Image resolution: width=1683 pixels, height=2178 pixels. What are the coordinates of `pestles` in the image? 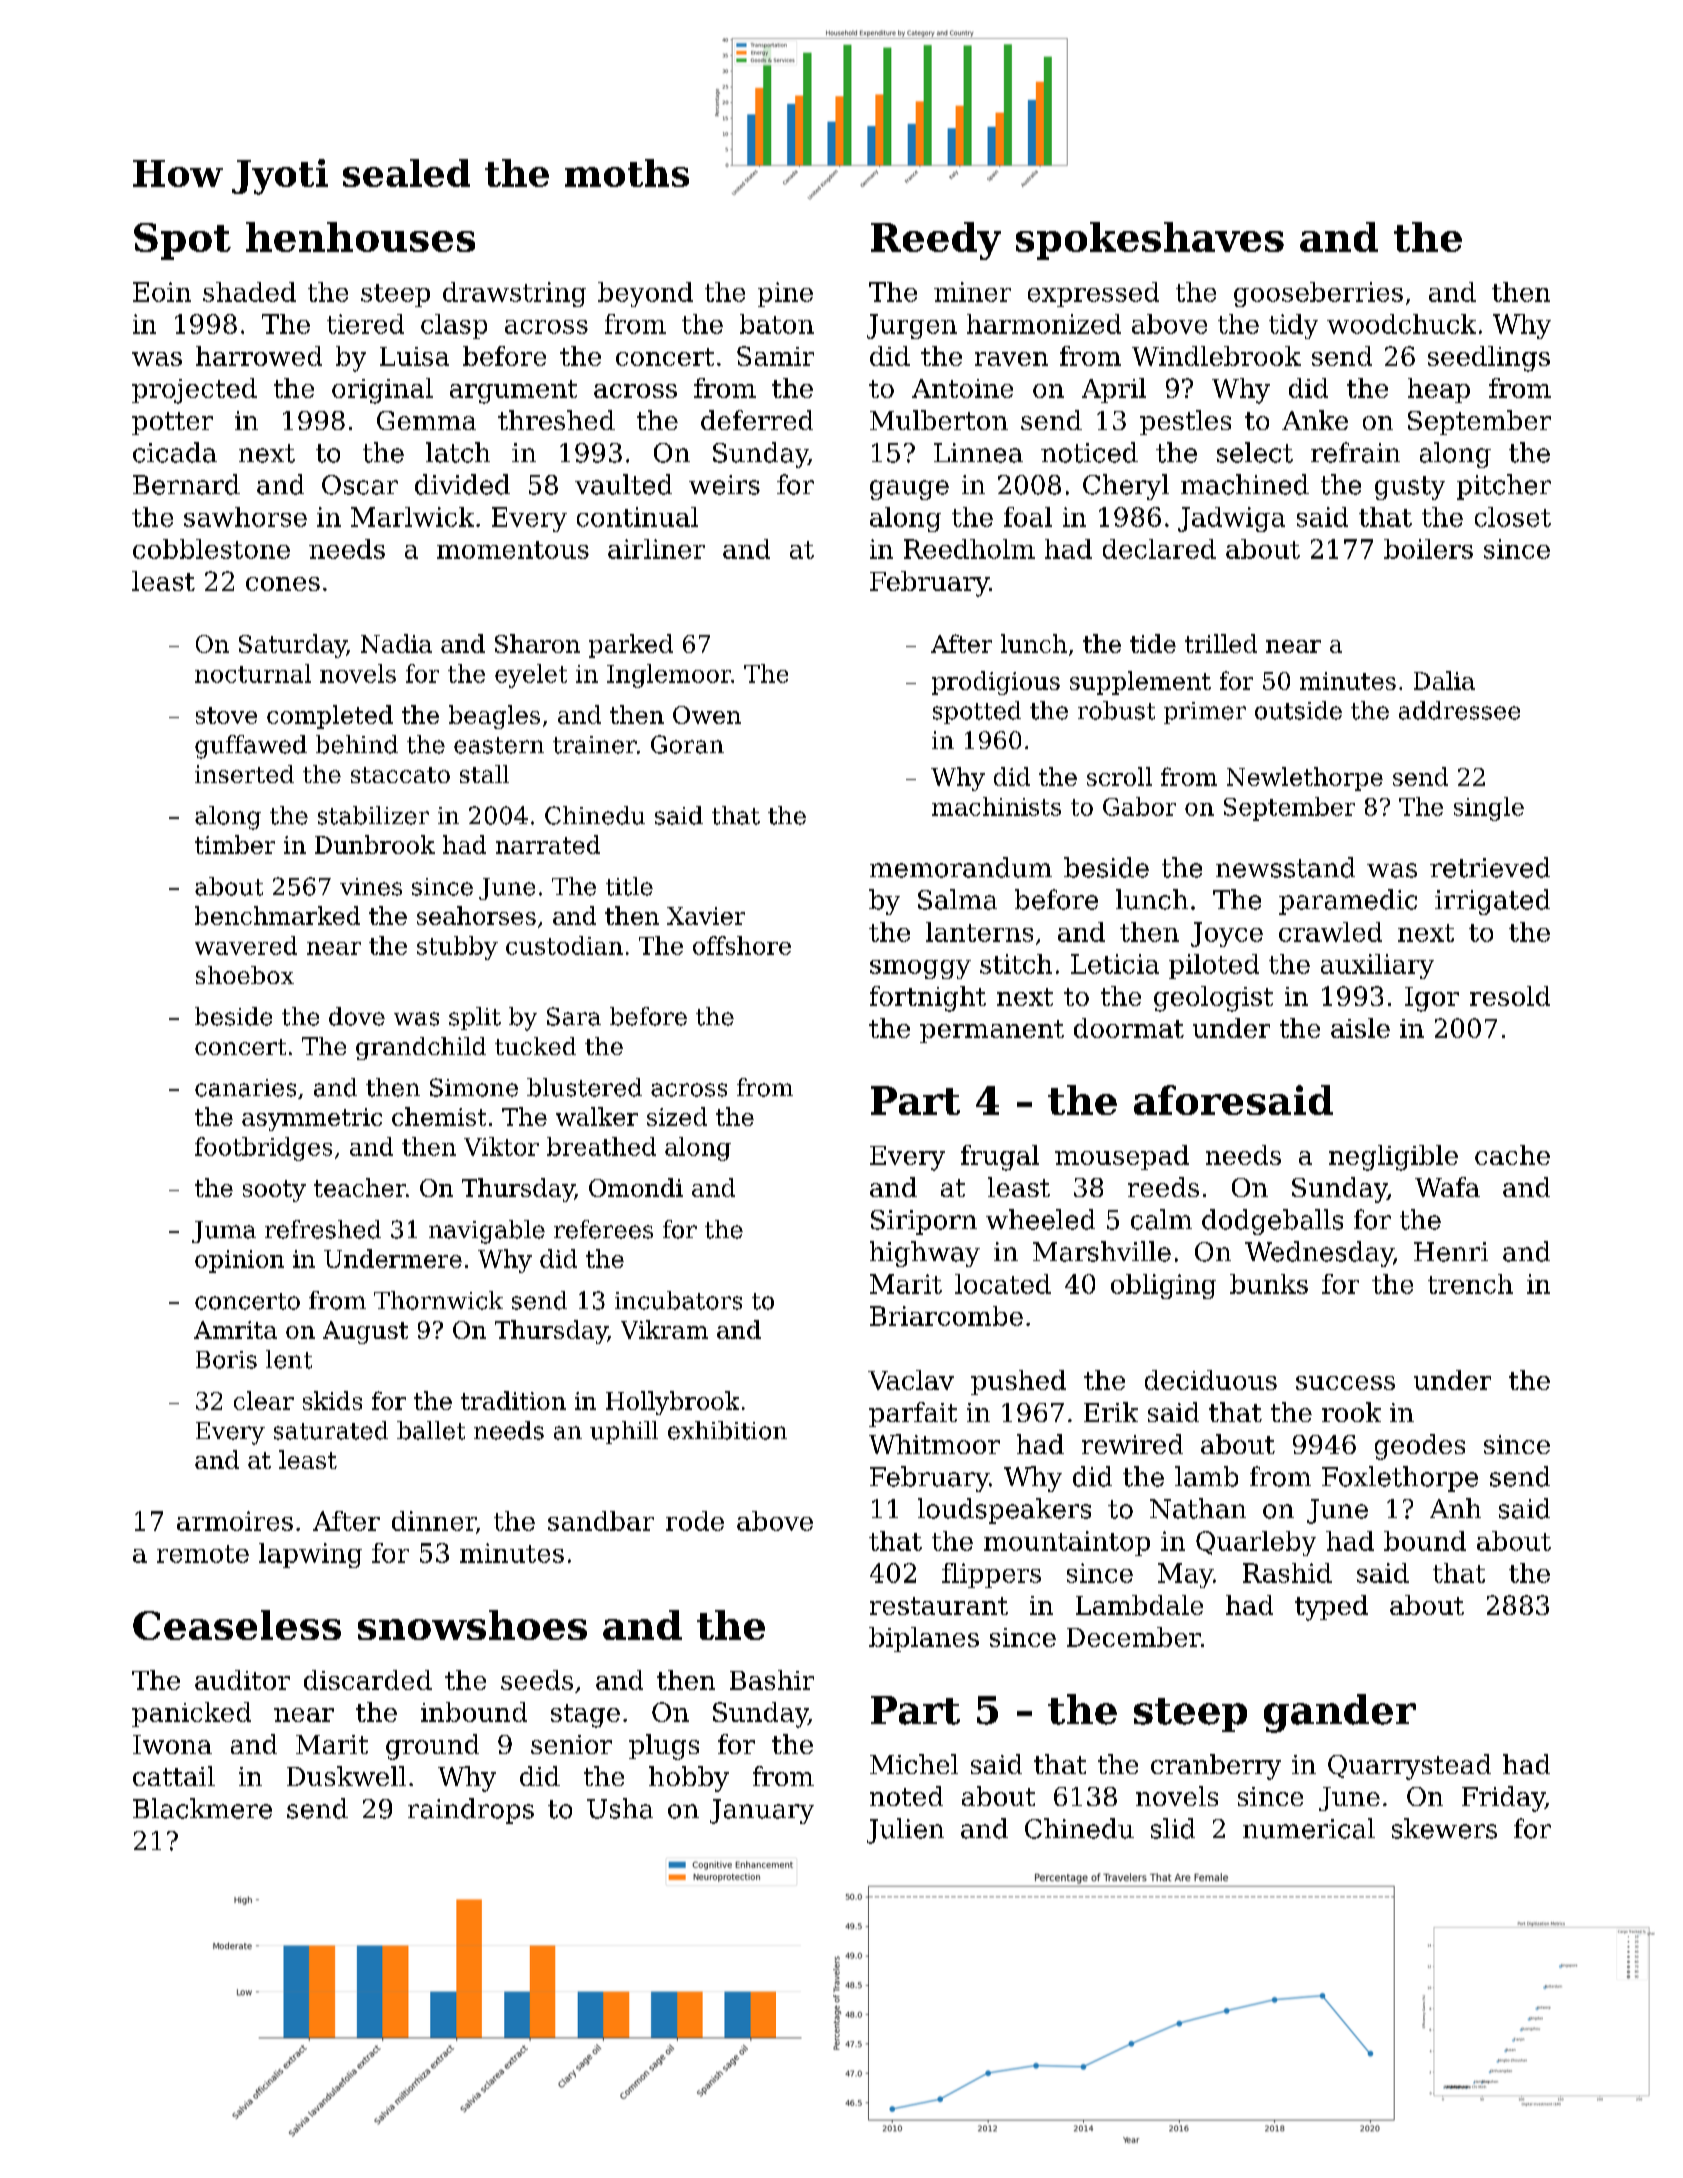 It's located at (1185, 422).
